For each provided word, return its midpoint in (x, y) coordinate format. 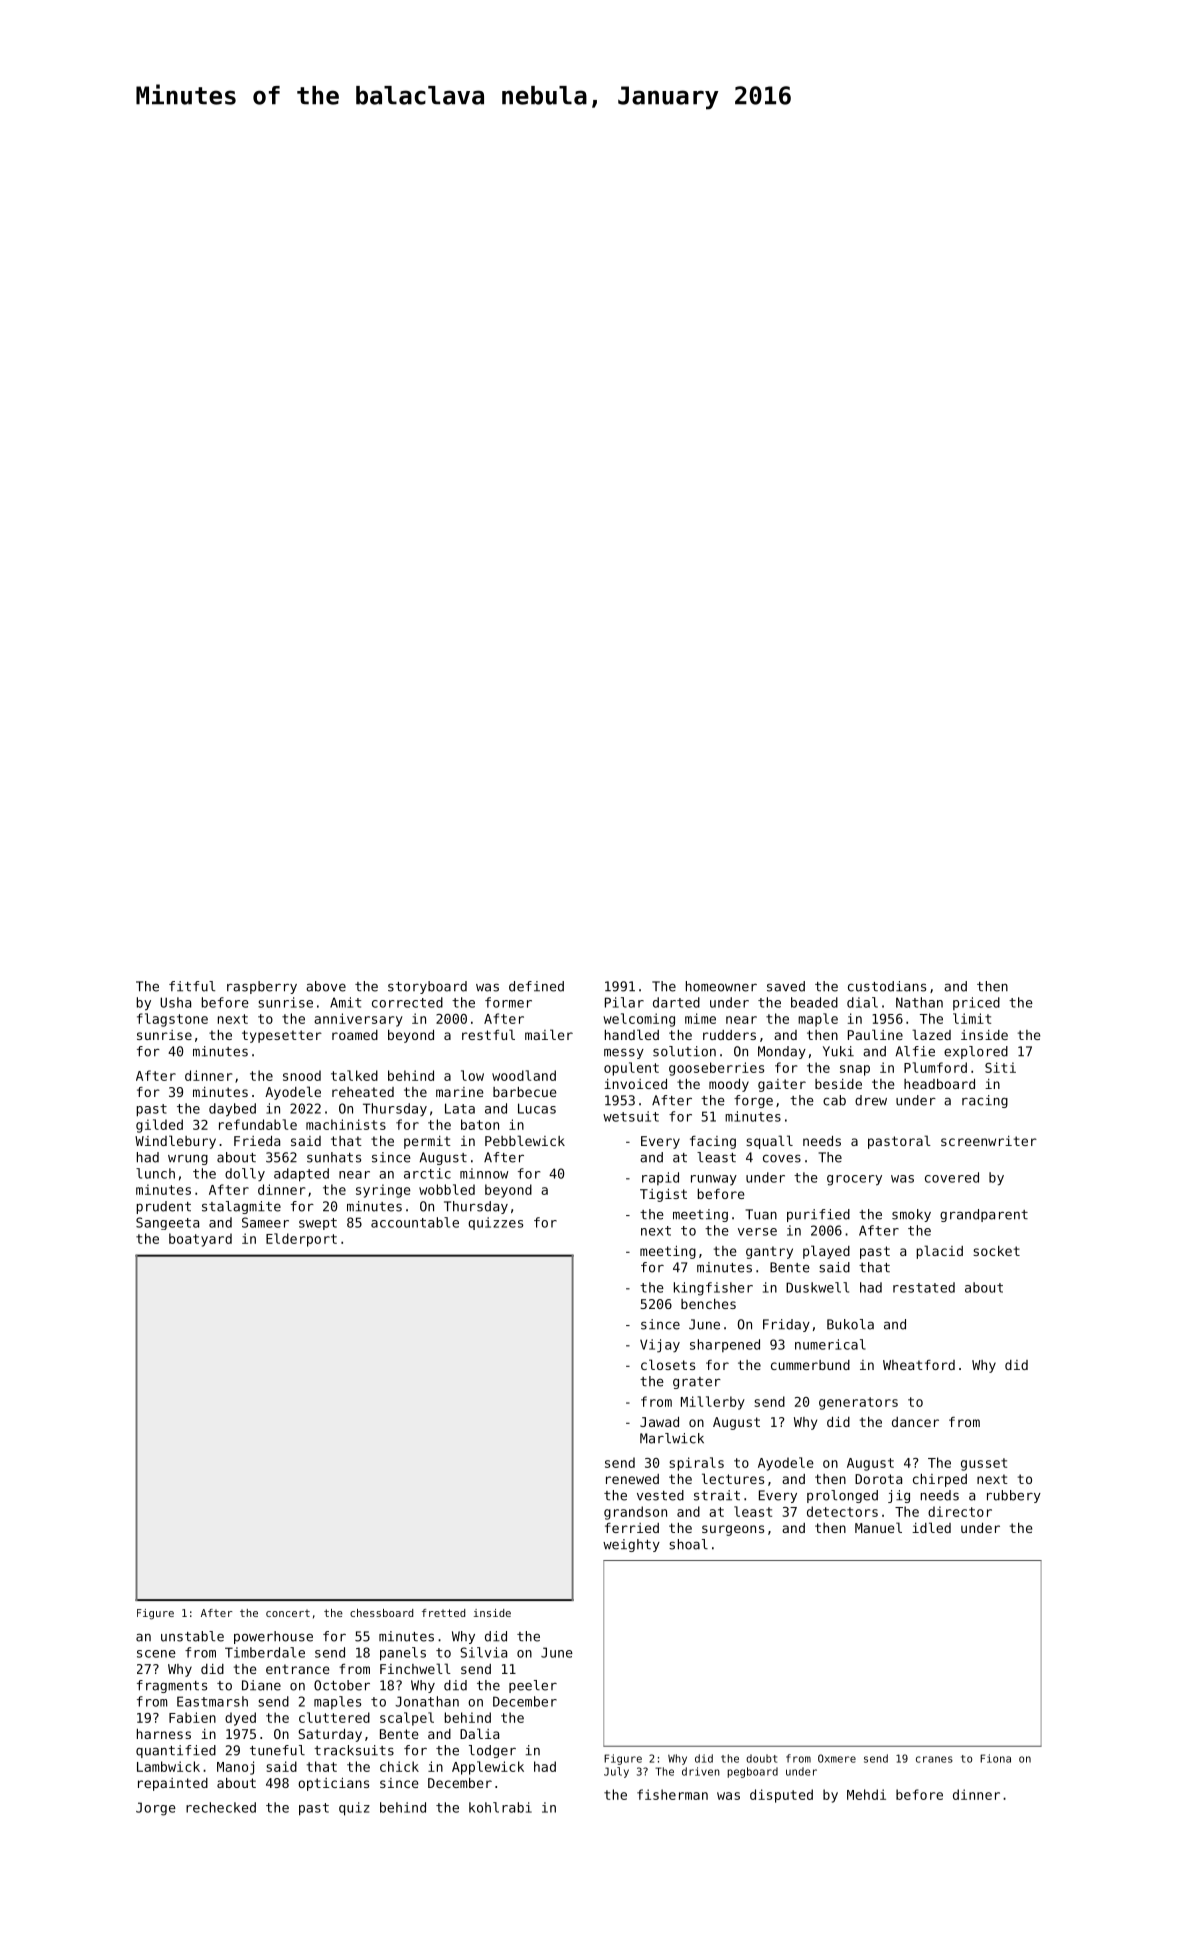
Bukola (850, 1324)
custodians (887, 986)
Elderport (301, 1240)
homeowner (721, 986)
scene (156, 1654)
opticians (333, 1784)
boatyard (200, 1240)
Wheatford (919, 1365)
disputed (781, 1796)
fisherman (672, 1794)
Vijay (660, 1346)
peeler (533, 1686)
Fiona (995, 1758)
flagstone (172, 1020)
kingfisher (713, 1289)
